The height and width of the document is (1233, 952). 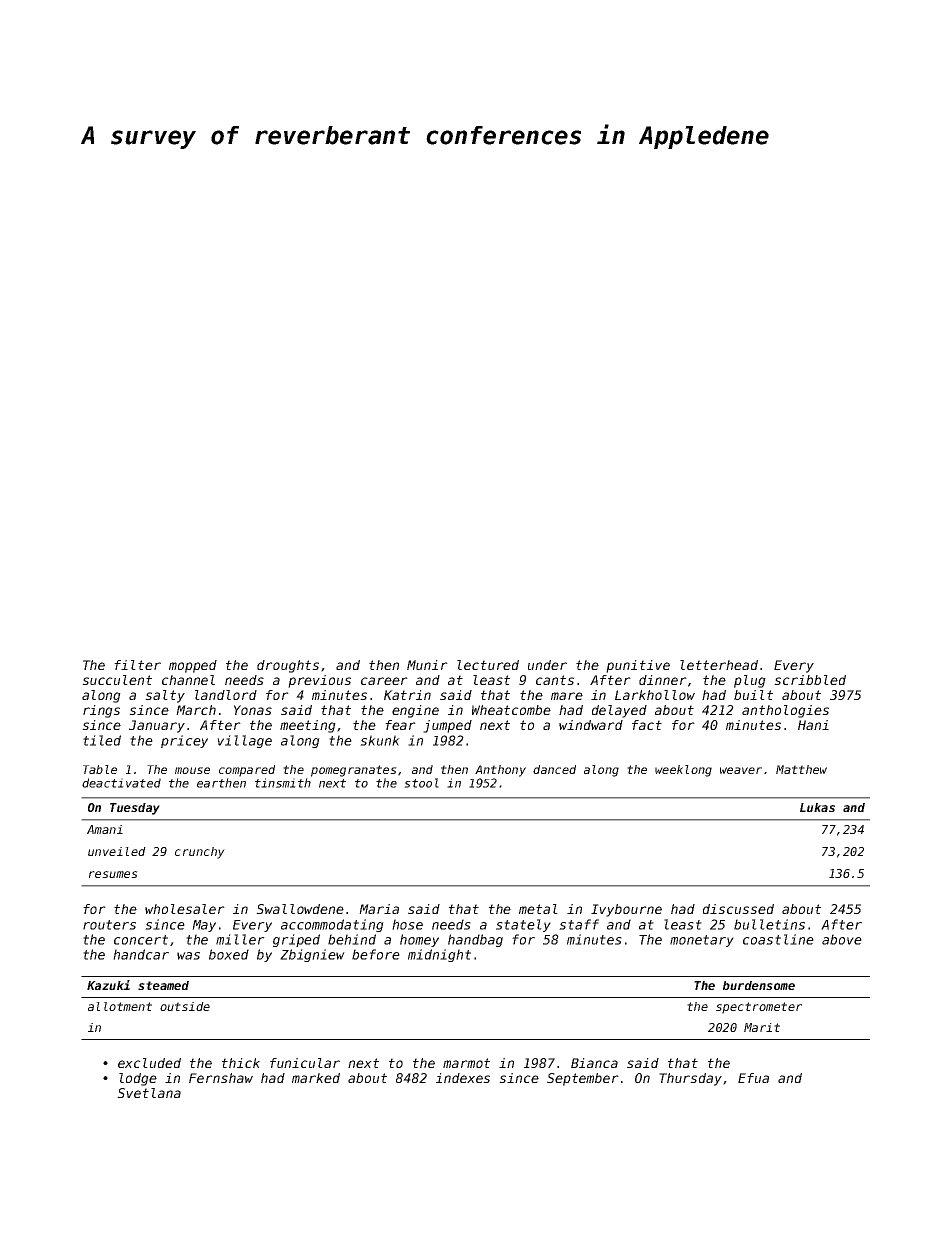 What do you see at coordinates (555, 680) in the document?
I see `cants` at bounding box center [555, 680].
